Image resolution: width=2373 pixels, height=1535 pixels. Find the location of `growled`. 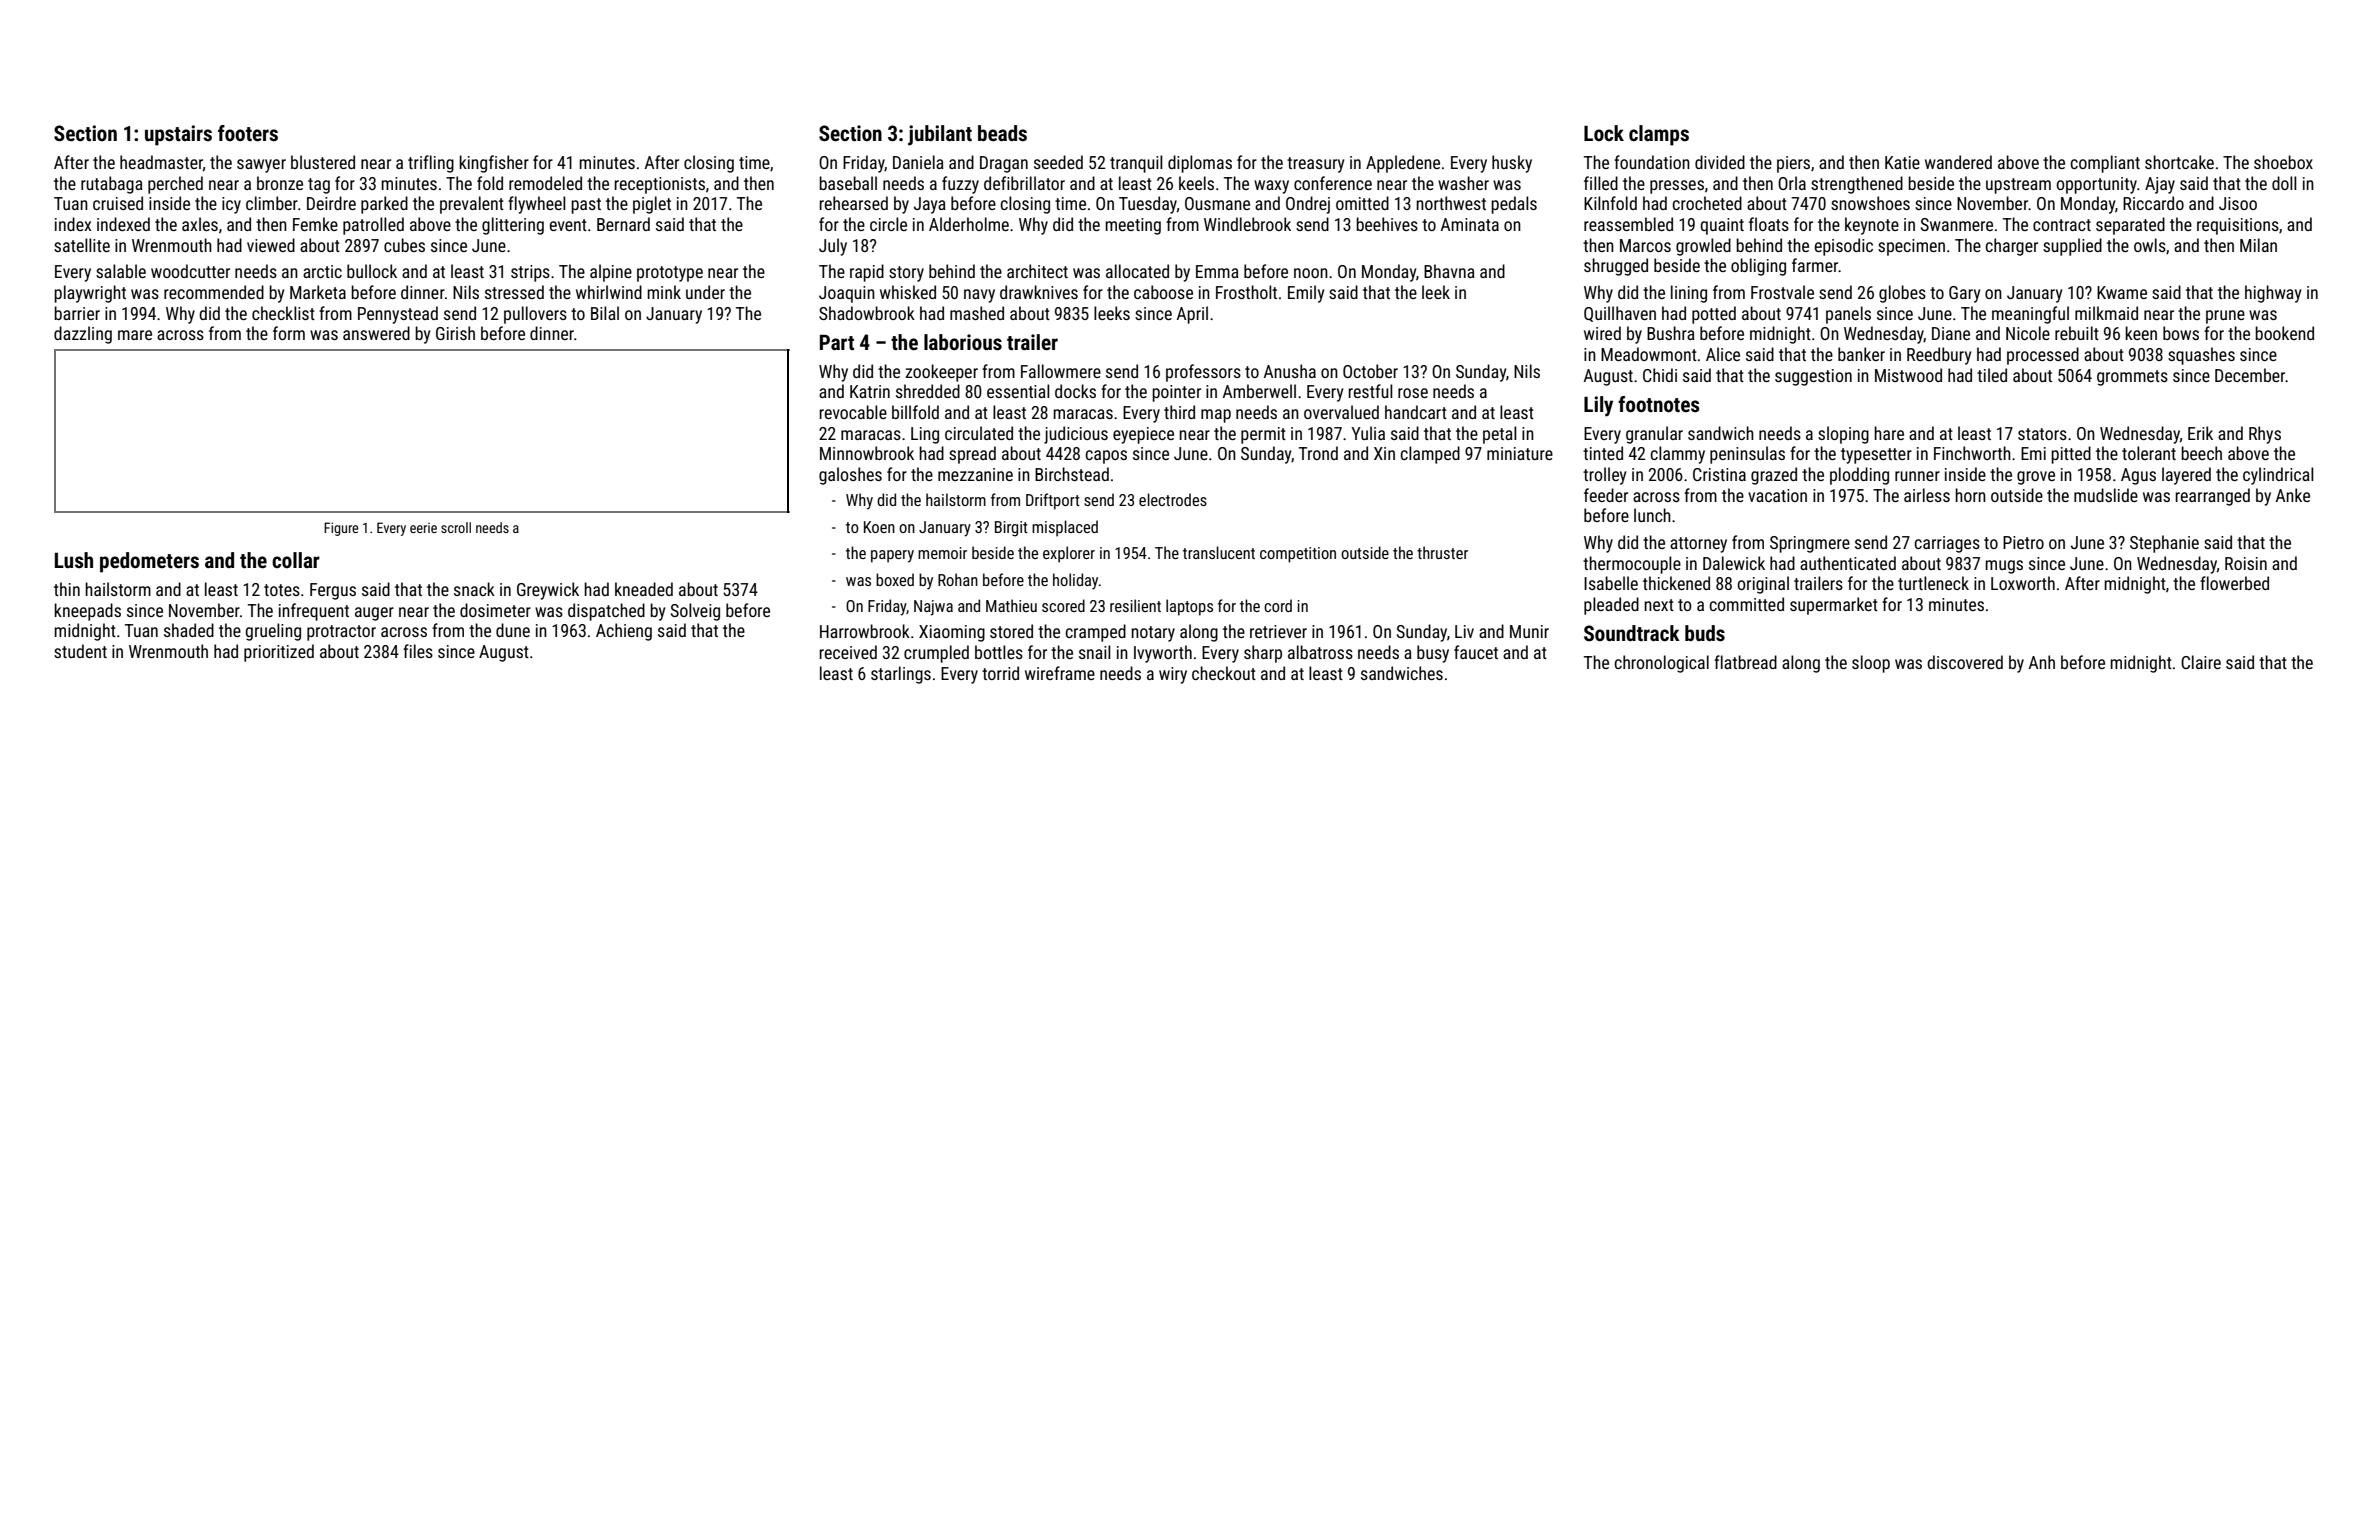

growled is located at coordinates (1703, 247).
